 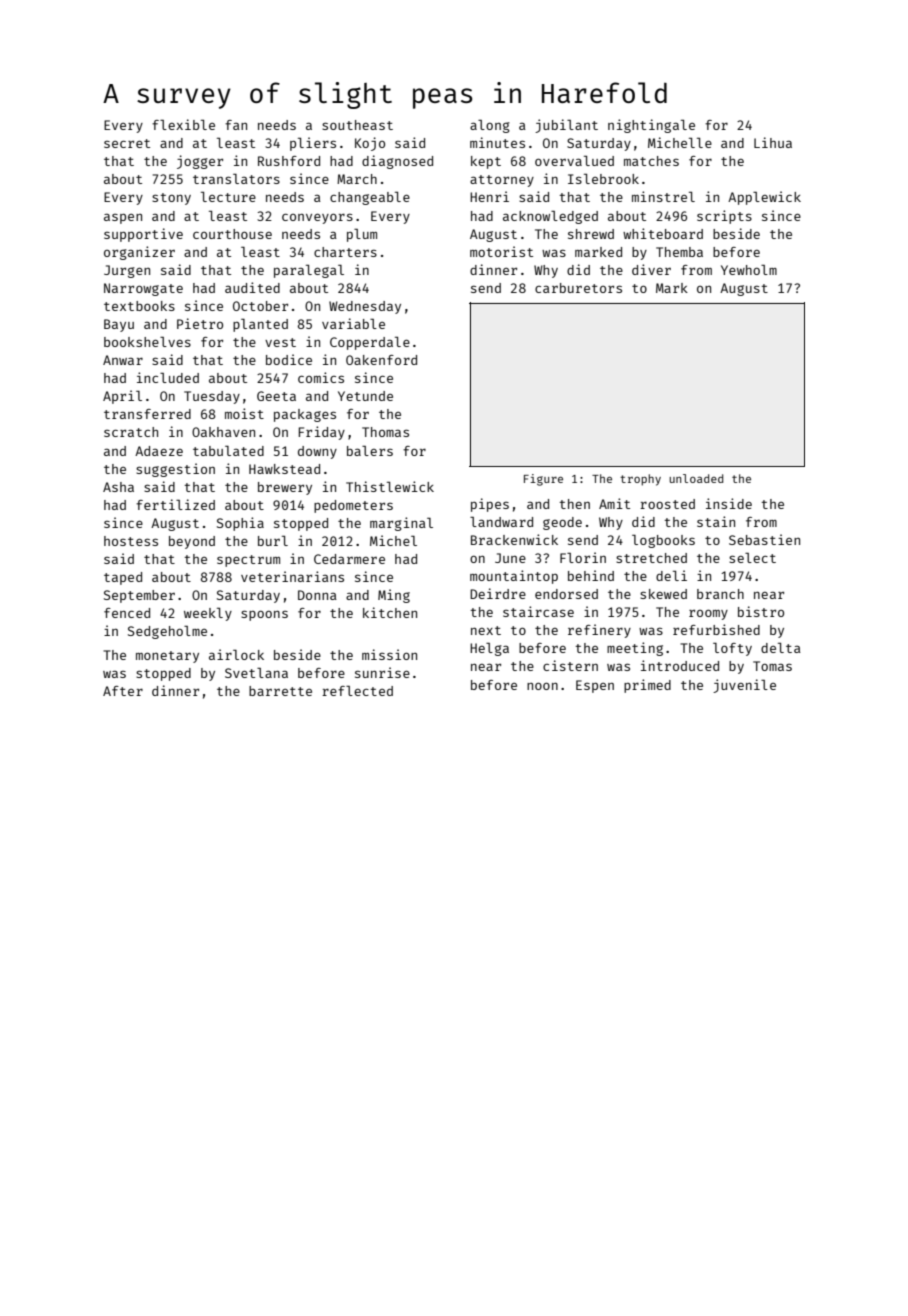 What do you see at coordinates (729, 503) in the screenshot?
I see `inside` at bounding box center [729, 503].
